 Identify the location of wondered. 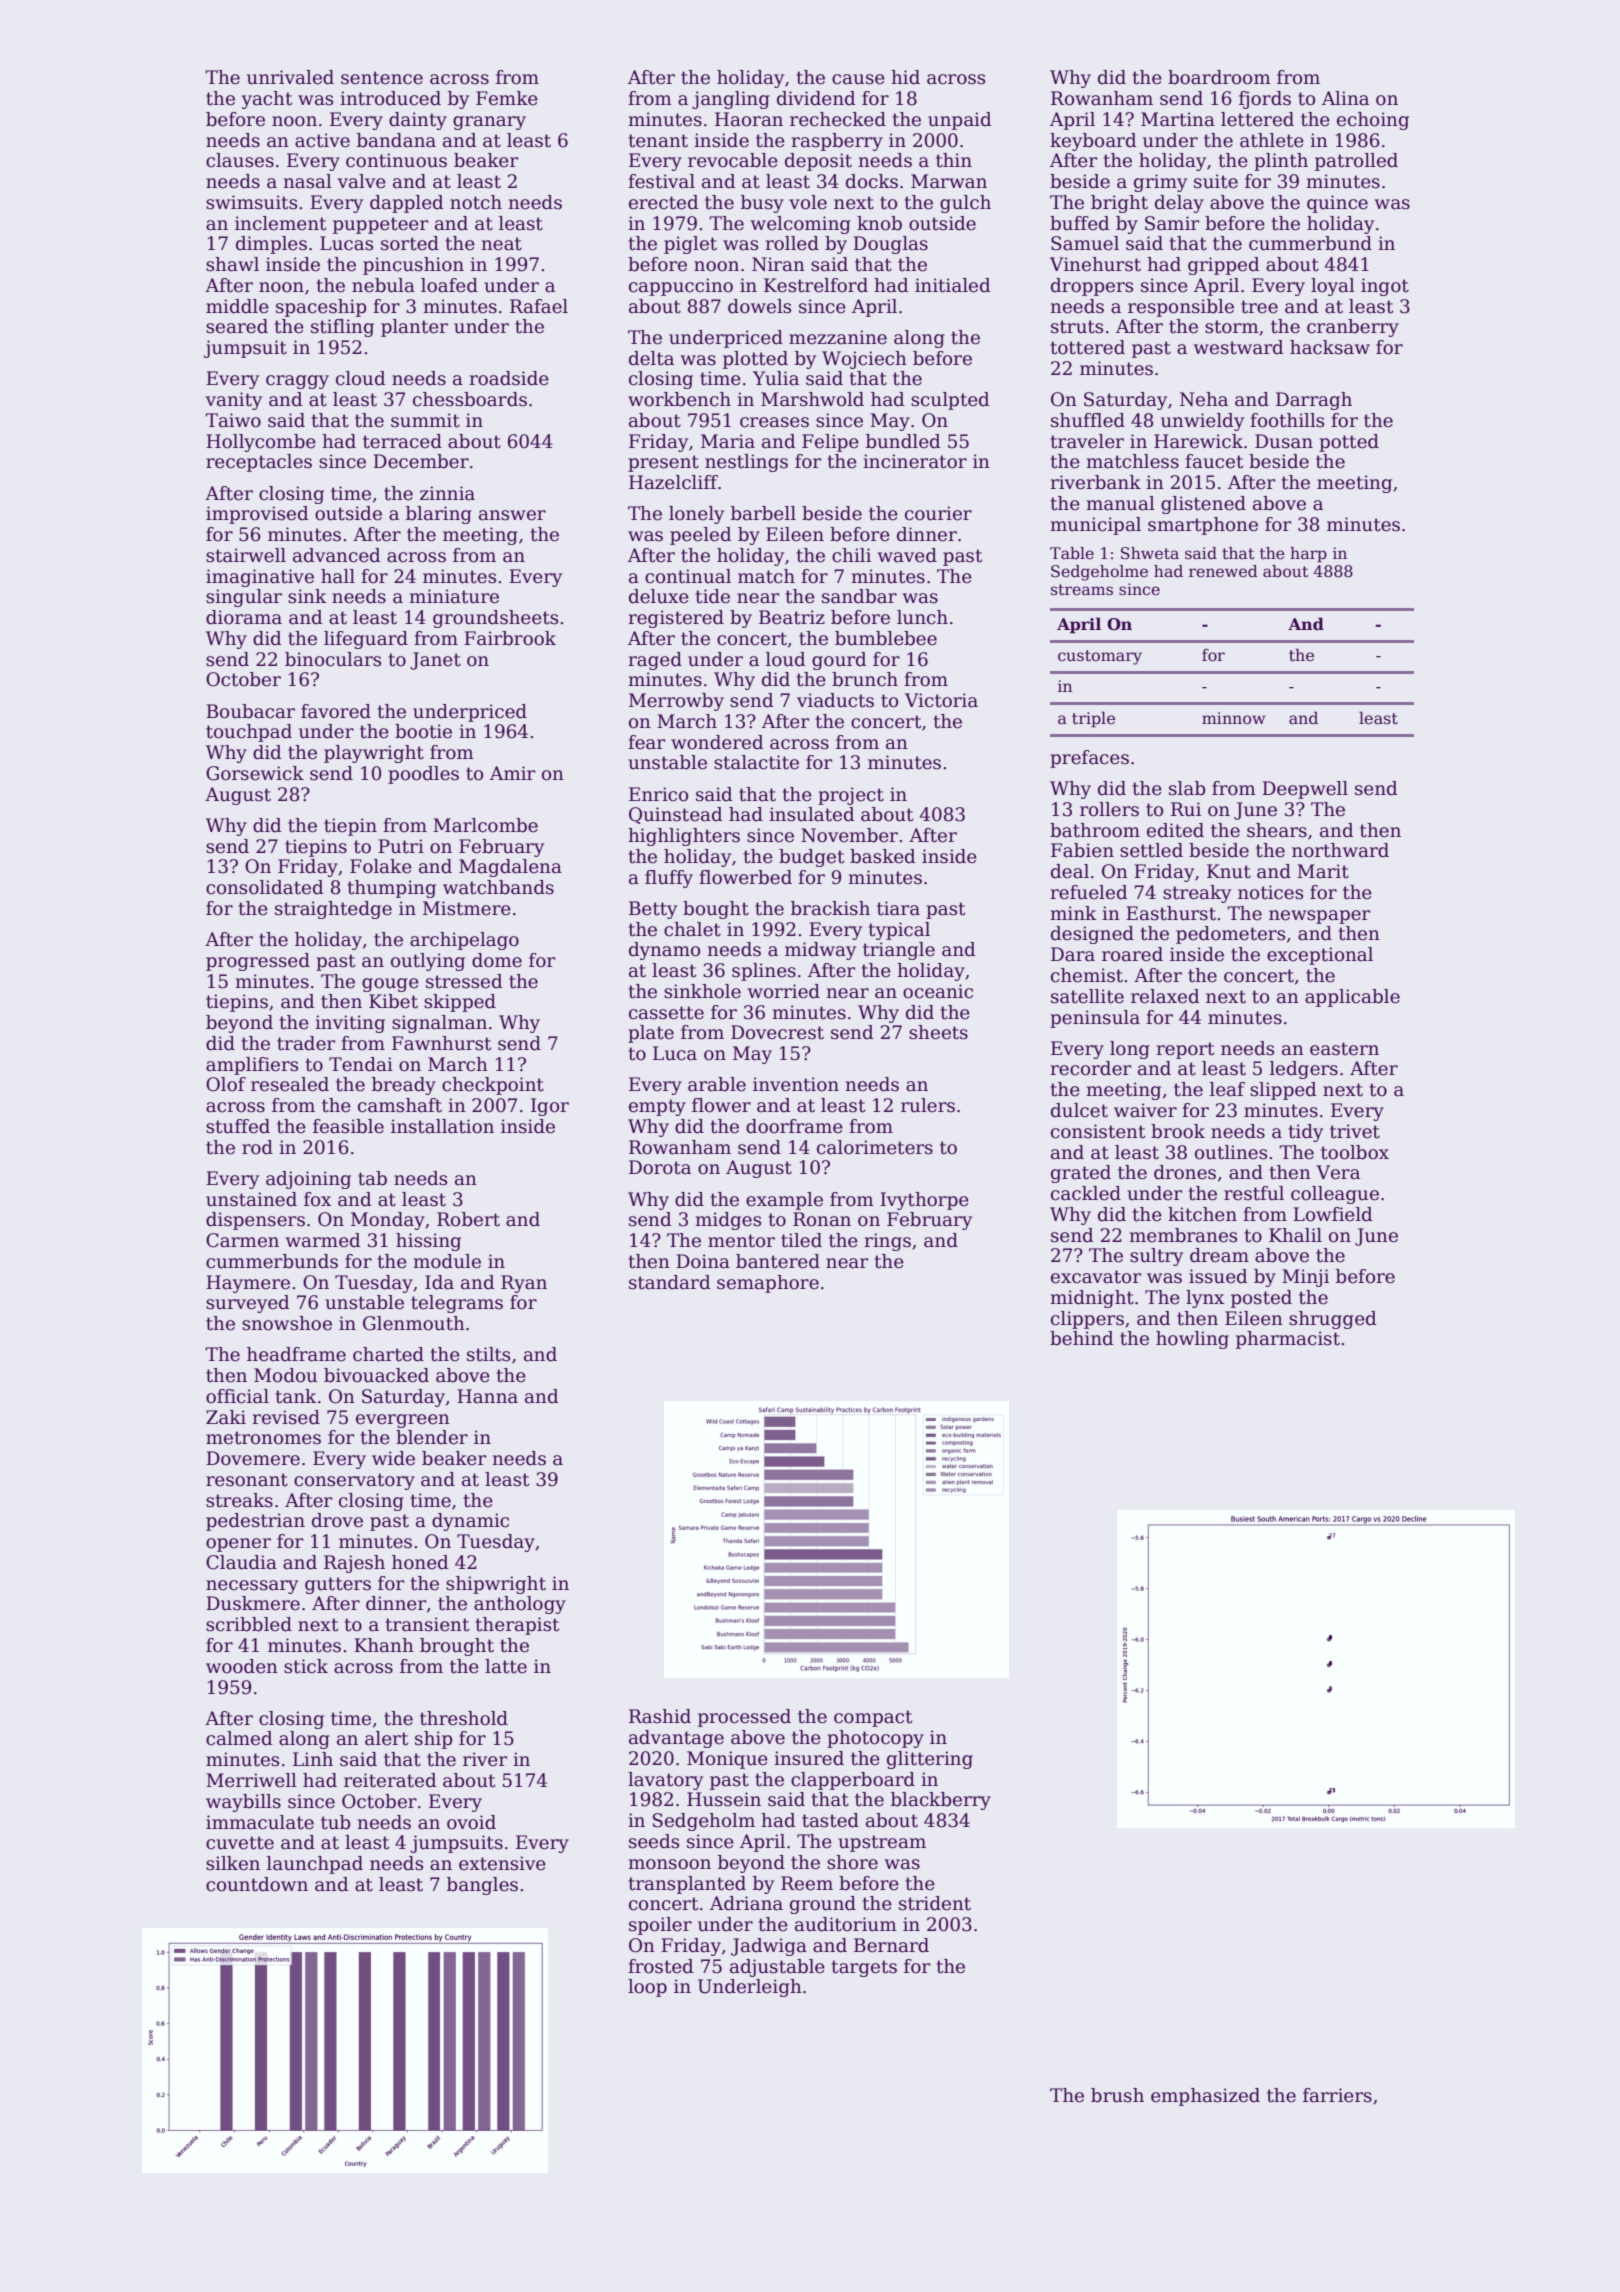
(717, 742).
